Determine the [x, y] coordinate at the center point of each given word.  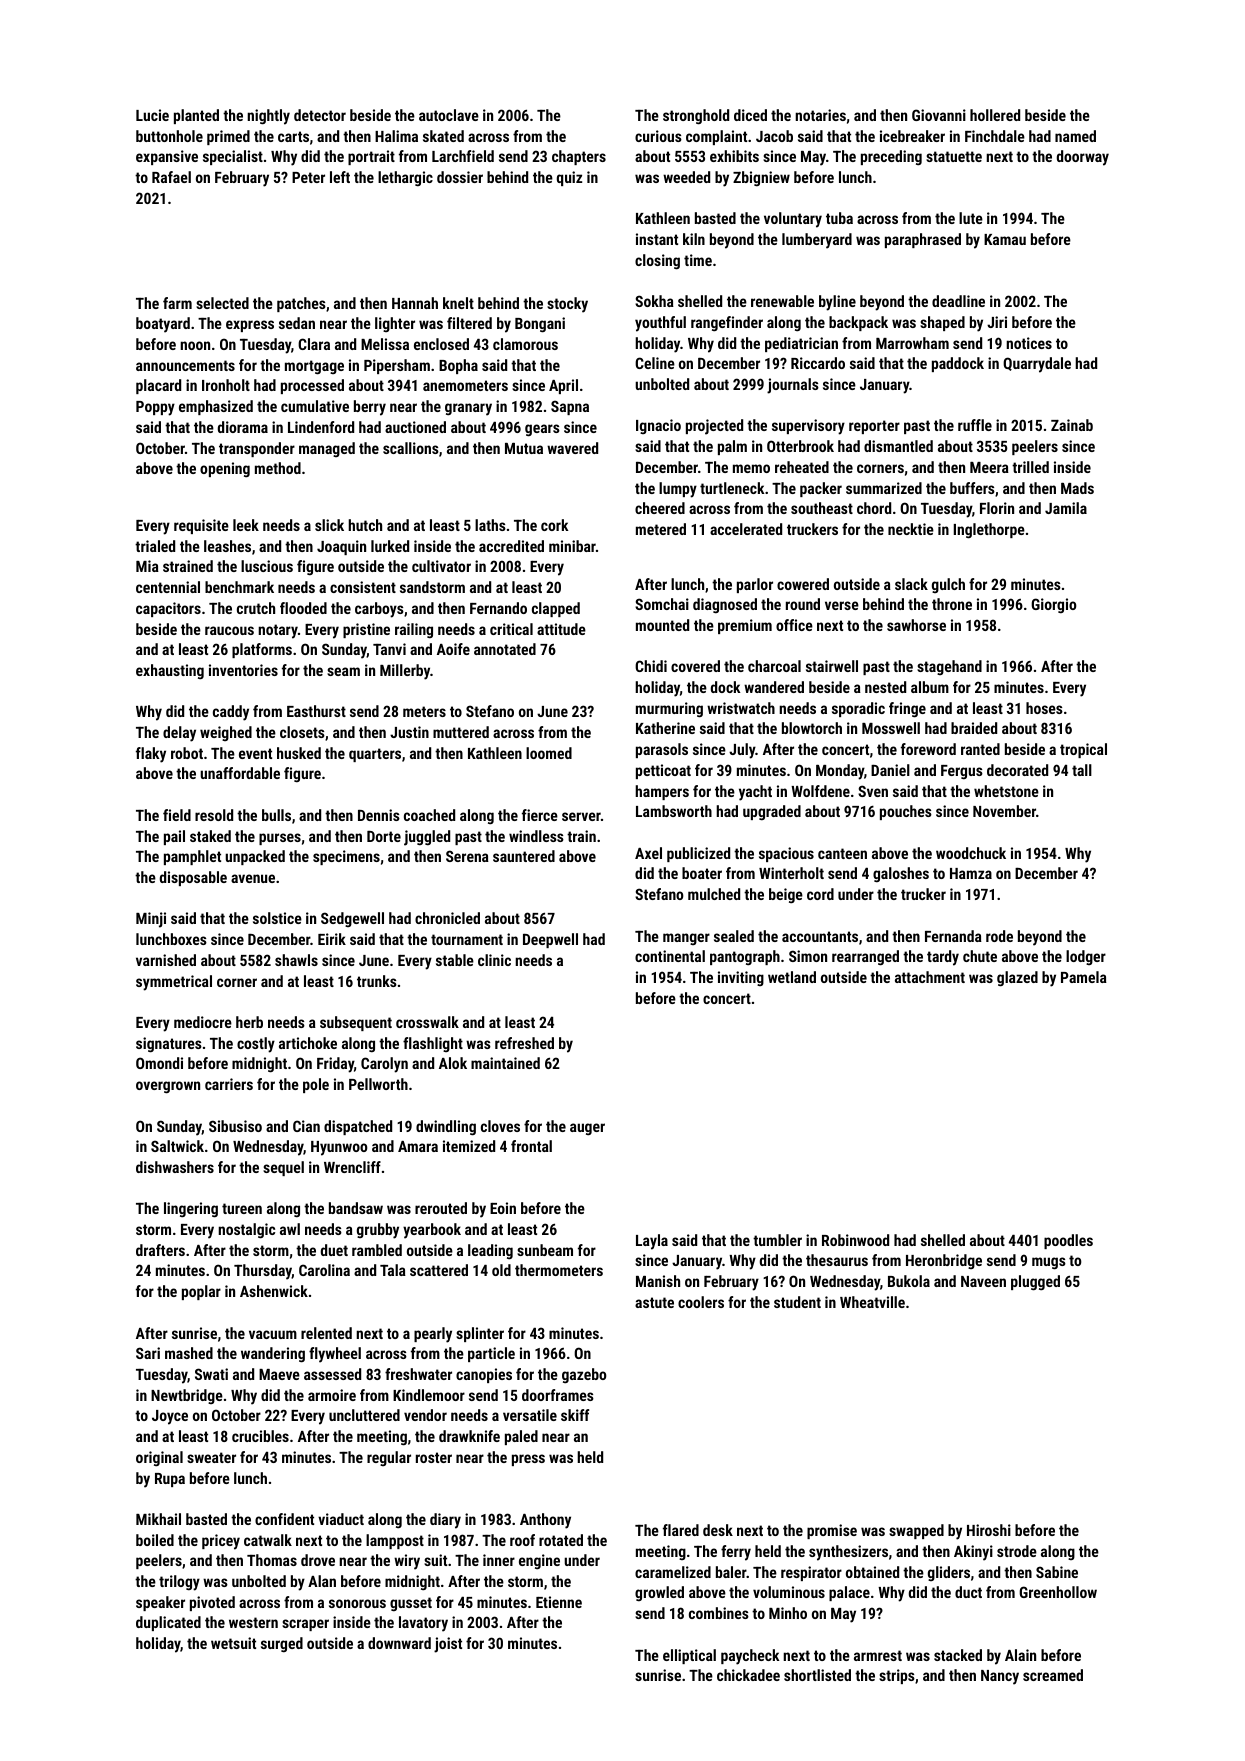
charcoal [774, 666]
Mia [147, 566]
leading [490, 1252]
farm [177, 303]
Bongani [540, 325]
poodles [1068, 1241]
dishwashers [175, 1167]
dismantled [898, 446]
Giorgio [1054, 606]
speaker [160, 1603]
